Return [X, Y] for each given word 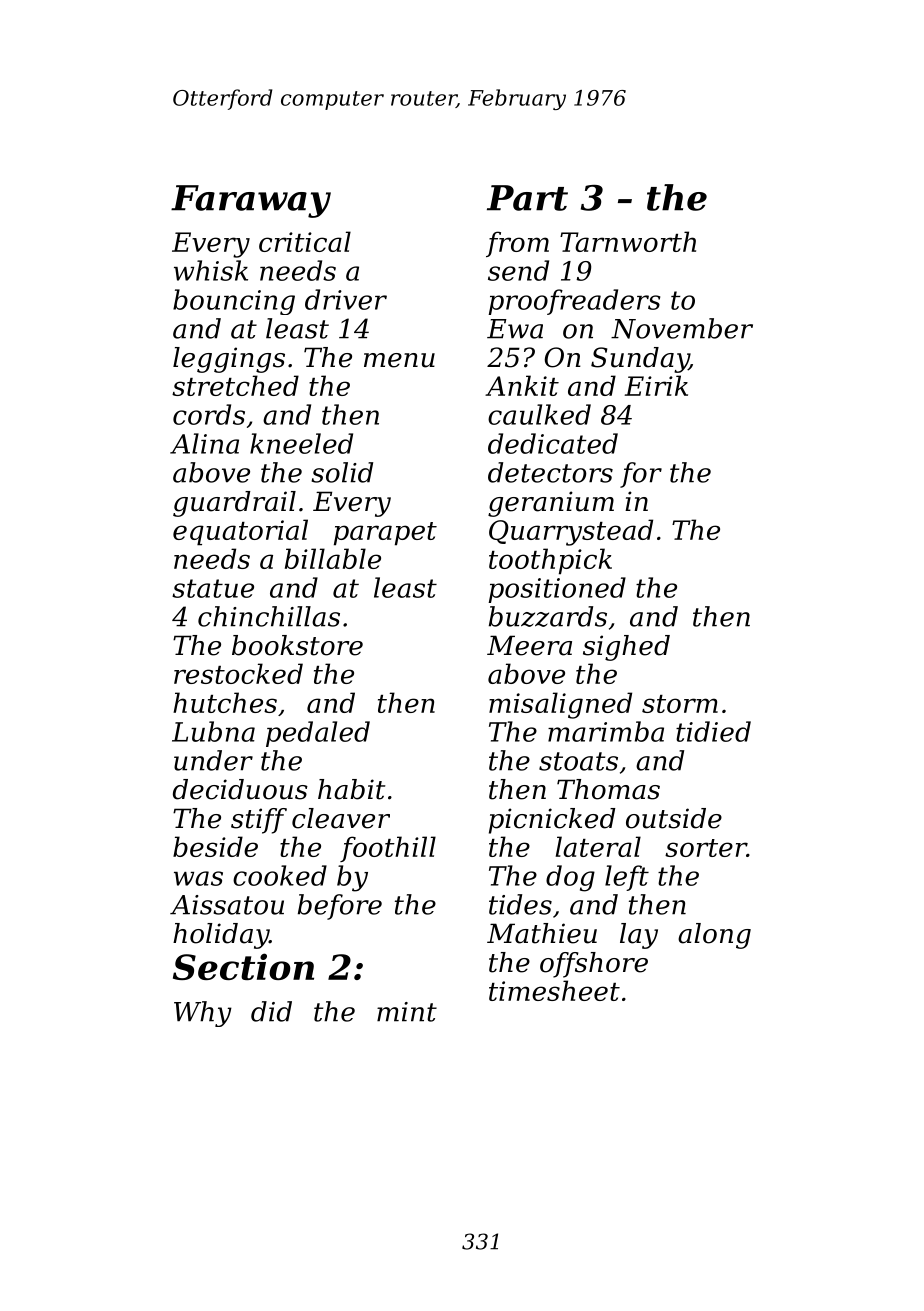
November [682, 328]
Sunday [640, 360]
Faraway [251, 201]
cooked [280, 875]
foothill [388, 849]
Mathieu [542, 933]
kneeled [301, 443]
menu [399, 360]
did [271, 1011]
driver [346, 299]
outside [674, 818]
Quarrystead [571, 532]
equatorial [240, 532]
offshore [594, 965]
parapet [385, 534]
